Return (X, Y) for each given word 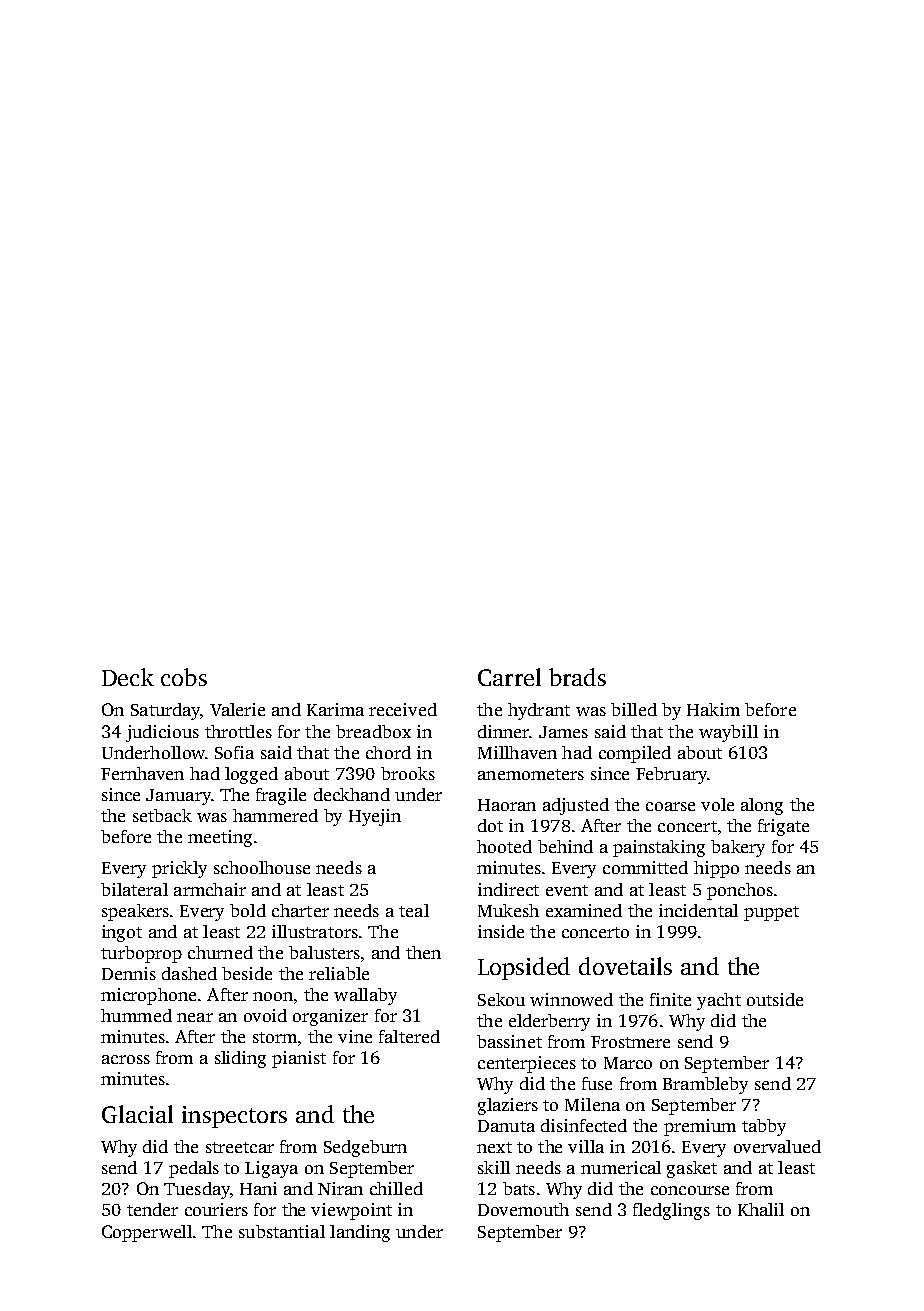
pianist (299, 1059)
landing (360, 1233)
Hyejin (375, 817)
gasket (692, 1169)
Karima (335, 709)
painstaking (659, 848)
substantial (282, 1231)
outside (775, 999)
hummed (136, 1015)
